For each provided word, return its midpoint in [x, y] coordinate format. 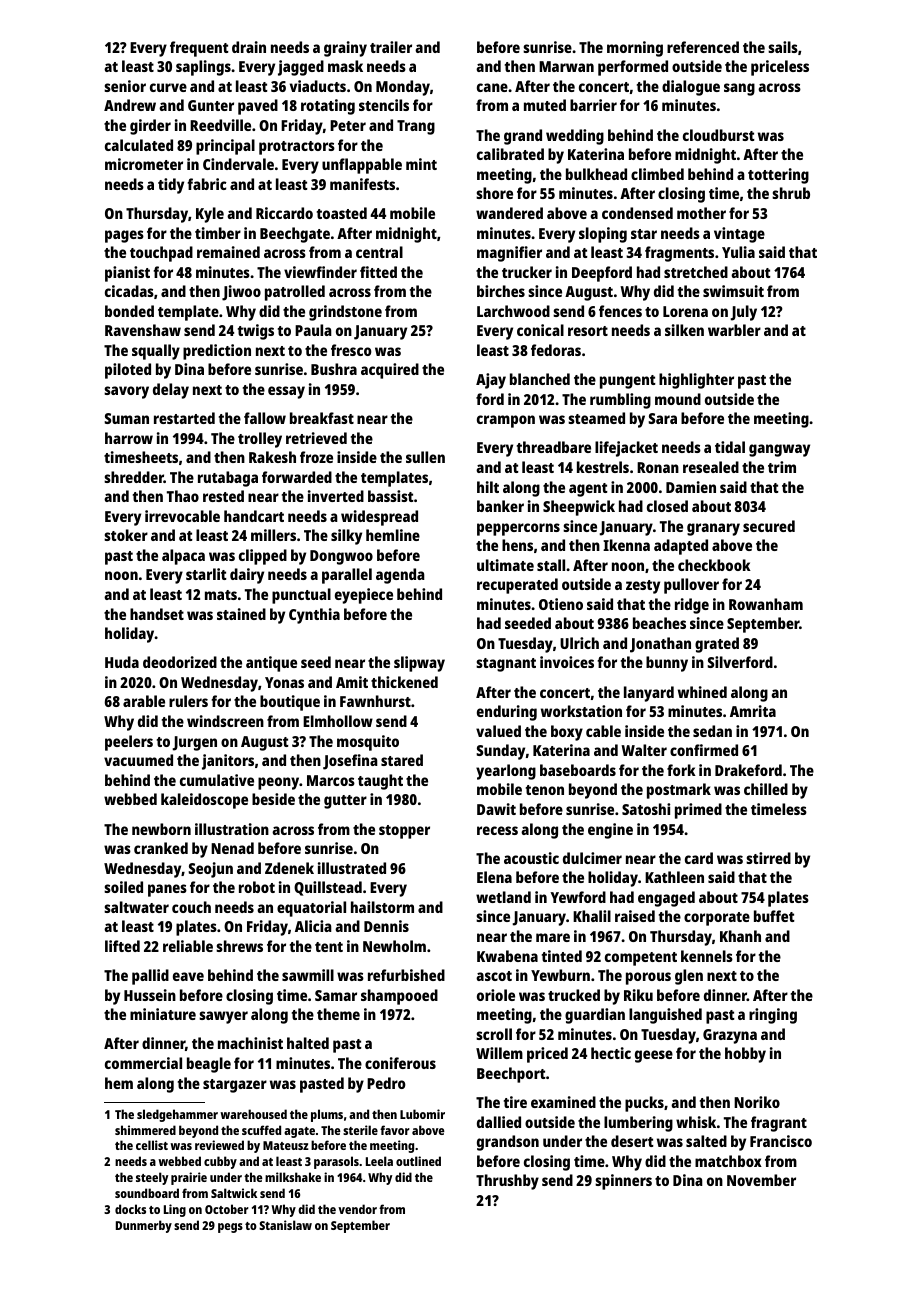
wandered [509, 213]
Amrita [753, 711]
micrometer [144, 164]
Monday [403, 88]
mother [701, 213]
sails [783, 47]
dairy [247, 576]
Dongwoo [341, 557]
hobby [745, 1055]
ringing [773, 1016]
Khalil [592, 916]
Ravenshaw [143, 330]
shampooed [399, 997]
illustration [232, 829]
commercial [143, 1063]
